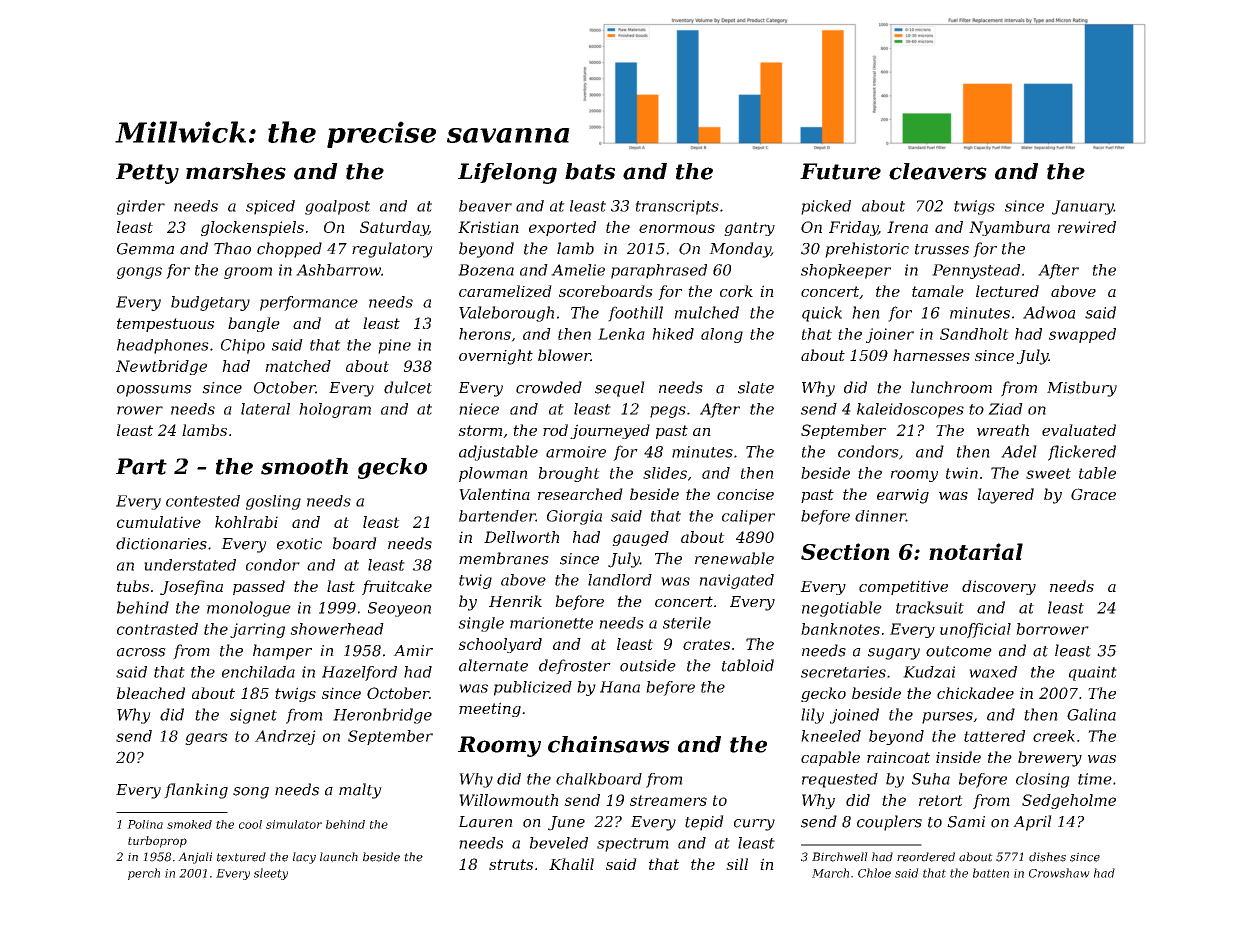  Describe the element at coordinates (590, 171) in the screenshot. I see `bats` at that location.
